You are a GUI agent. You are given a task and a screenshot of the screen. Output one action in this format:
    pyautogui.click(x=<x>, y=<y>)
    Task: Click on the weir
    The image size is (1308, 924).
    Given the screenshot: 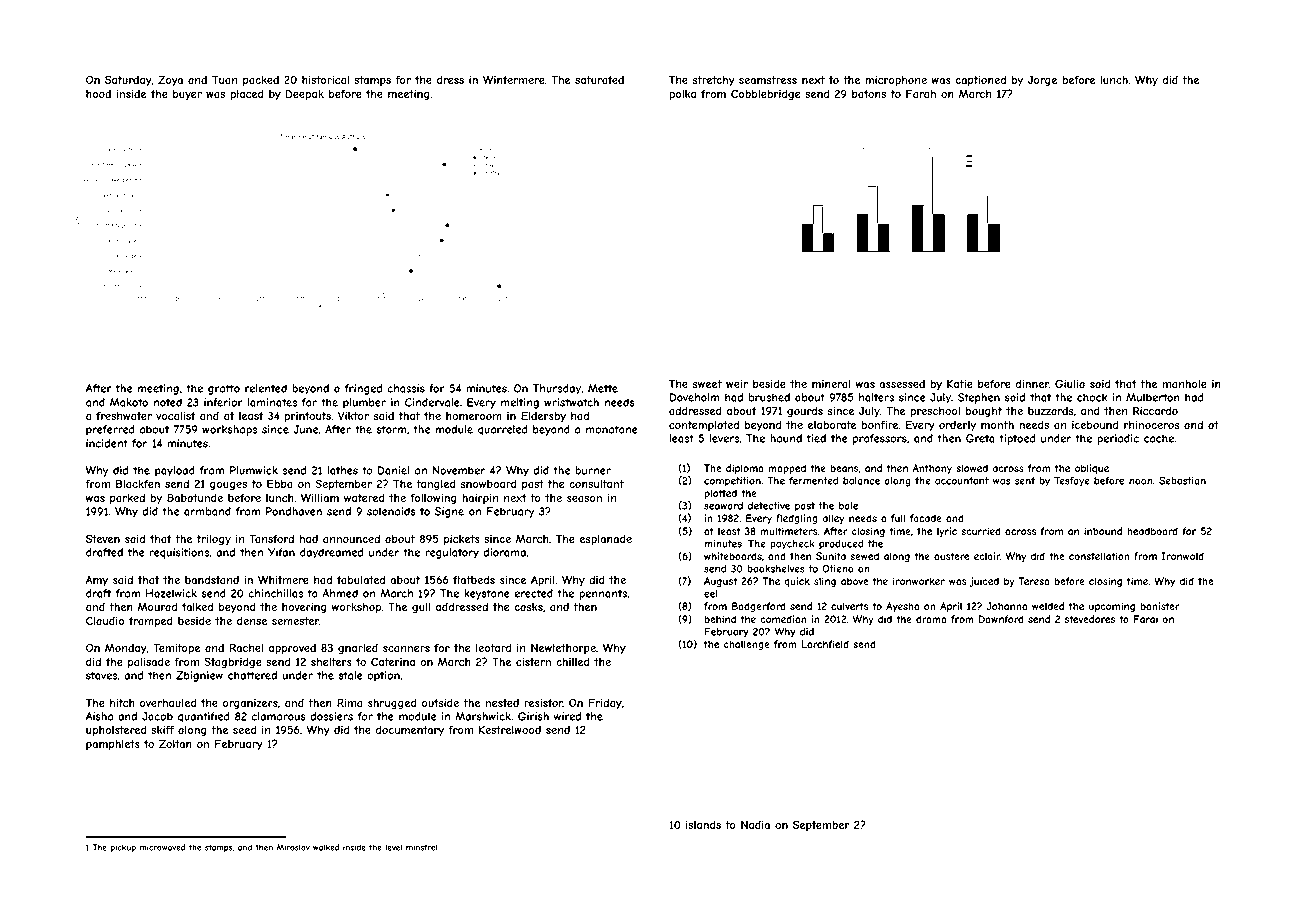 What is the action you would take?
    pyautogui.click(x=737, y=384)
